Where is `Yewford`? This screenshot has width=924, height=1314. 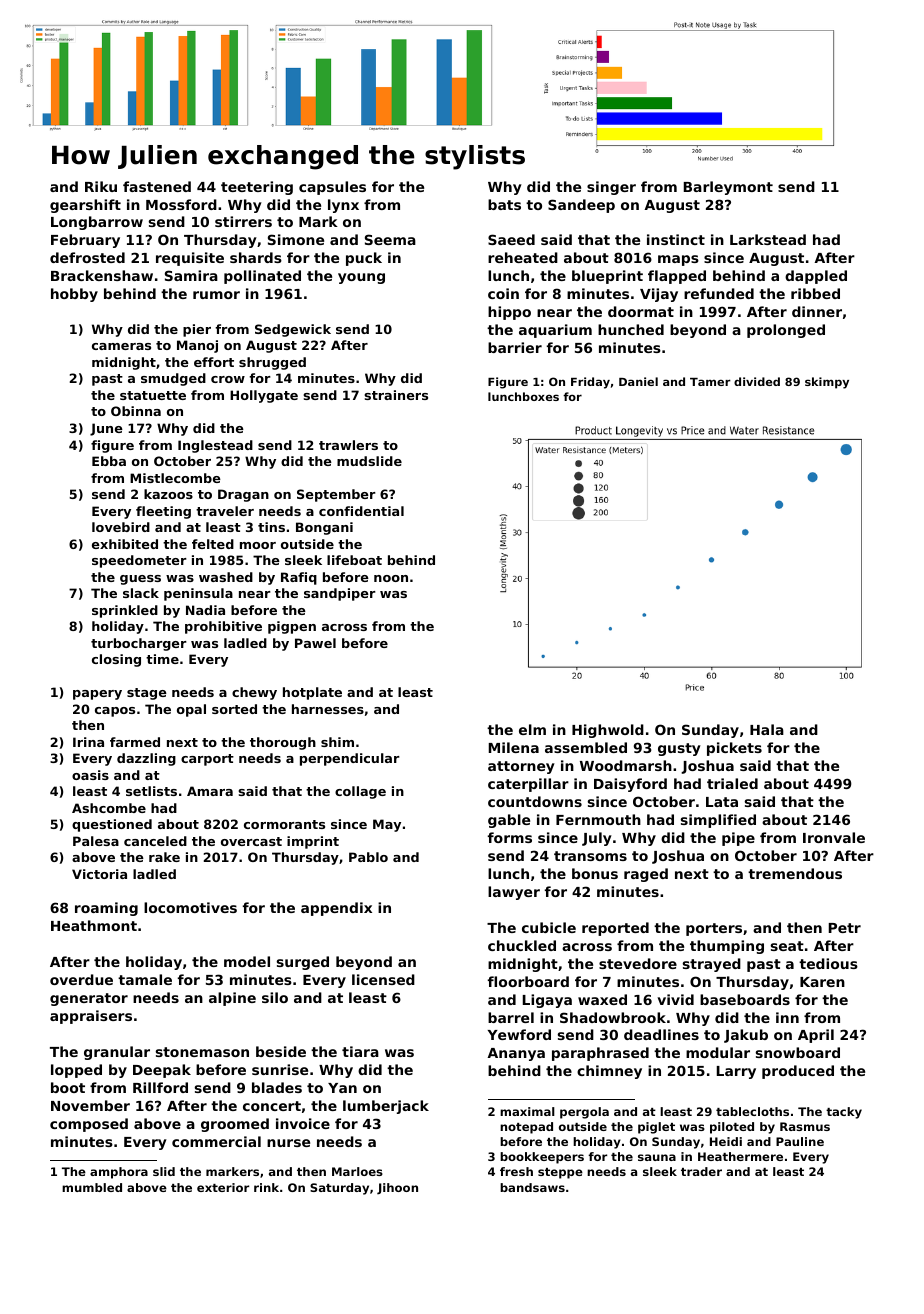 Yewford is located at coordinates (519, 1034).
